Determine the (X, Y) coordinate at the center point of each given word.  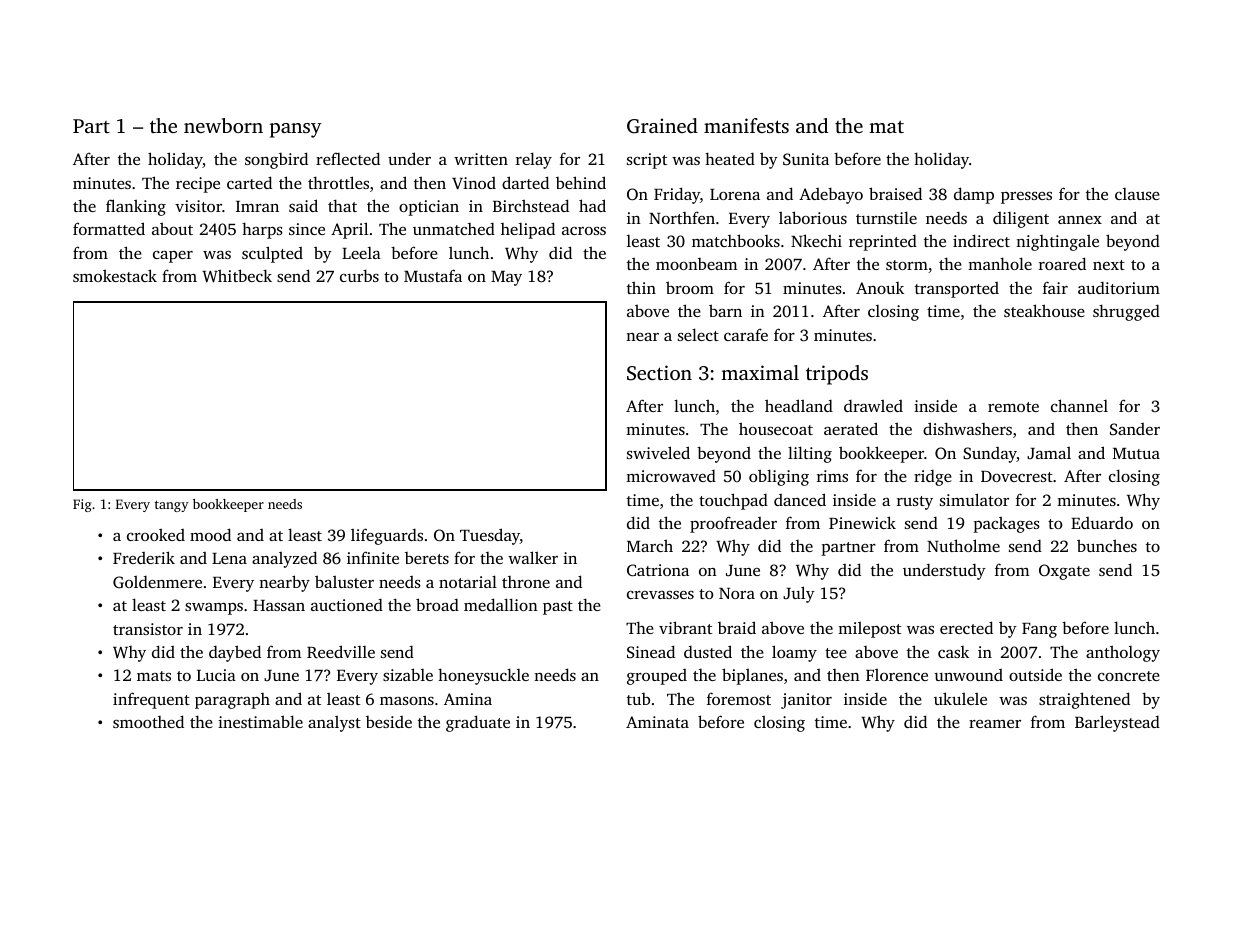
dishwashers (967, 428)
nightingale (1057, 242)
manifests (746, 125)
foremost (739, 698)
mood (210, 534)
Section (659, 373)
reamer (995, 724)
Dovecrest (1017, 476)
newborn (223, 125)
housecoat (776, 428)
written (481, 159)
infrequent (151, 700)
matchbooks (736, 240)
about (172, 228)
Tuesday (490, 536)
